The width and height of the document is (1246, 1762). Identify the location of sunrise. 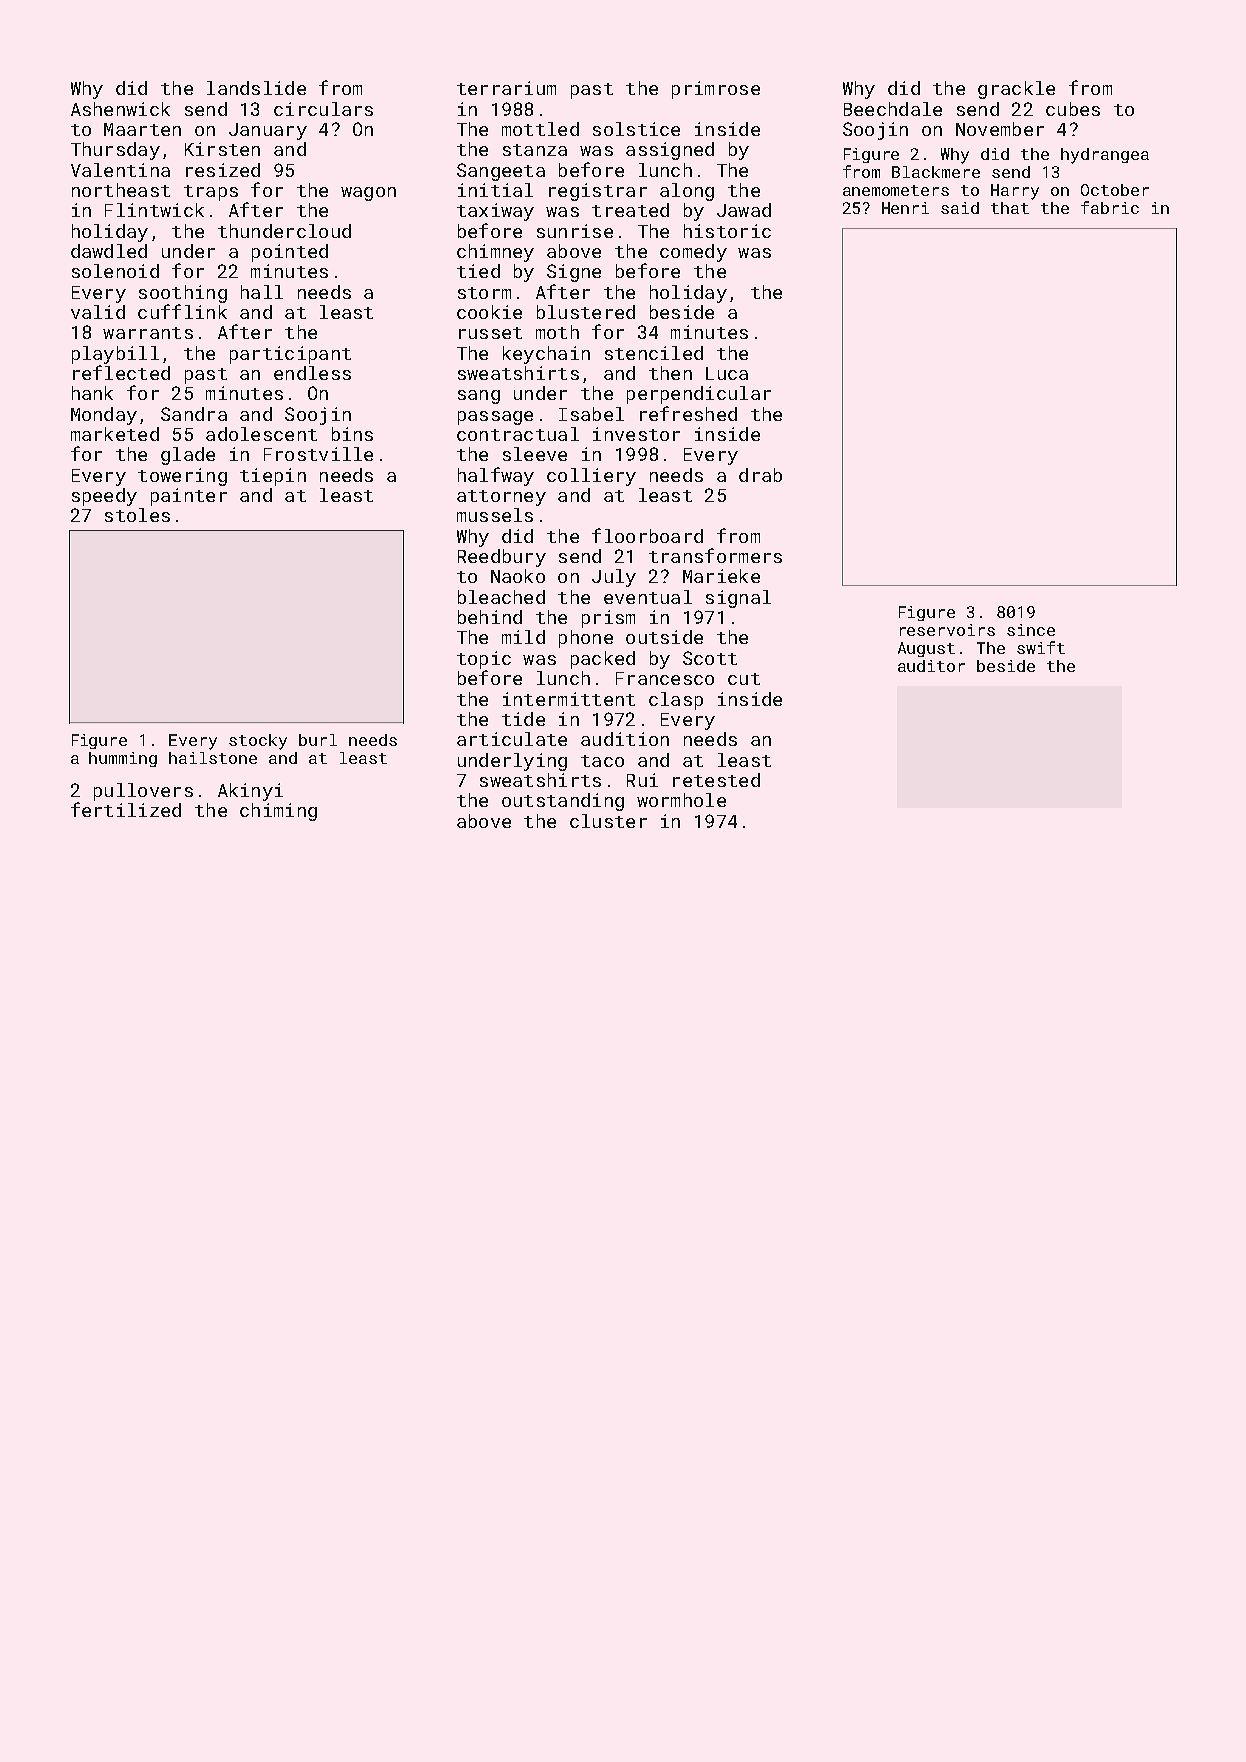
(575, 231).
